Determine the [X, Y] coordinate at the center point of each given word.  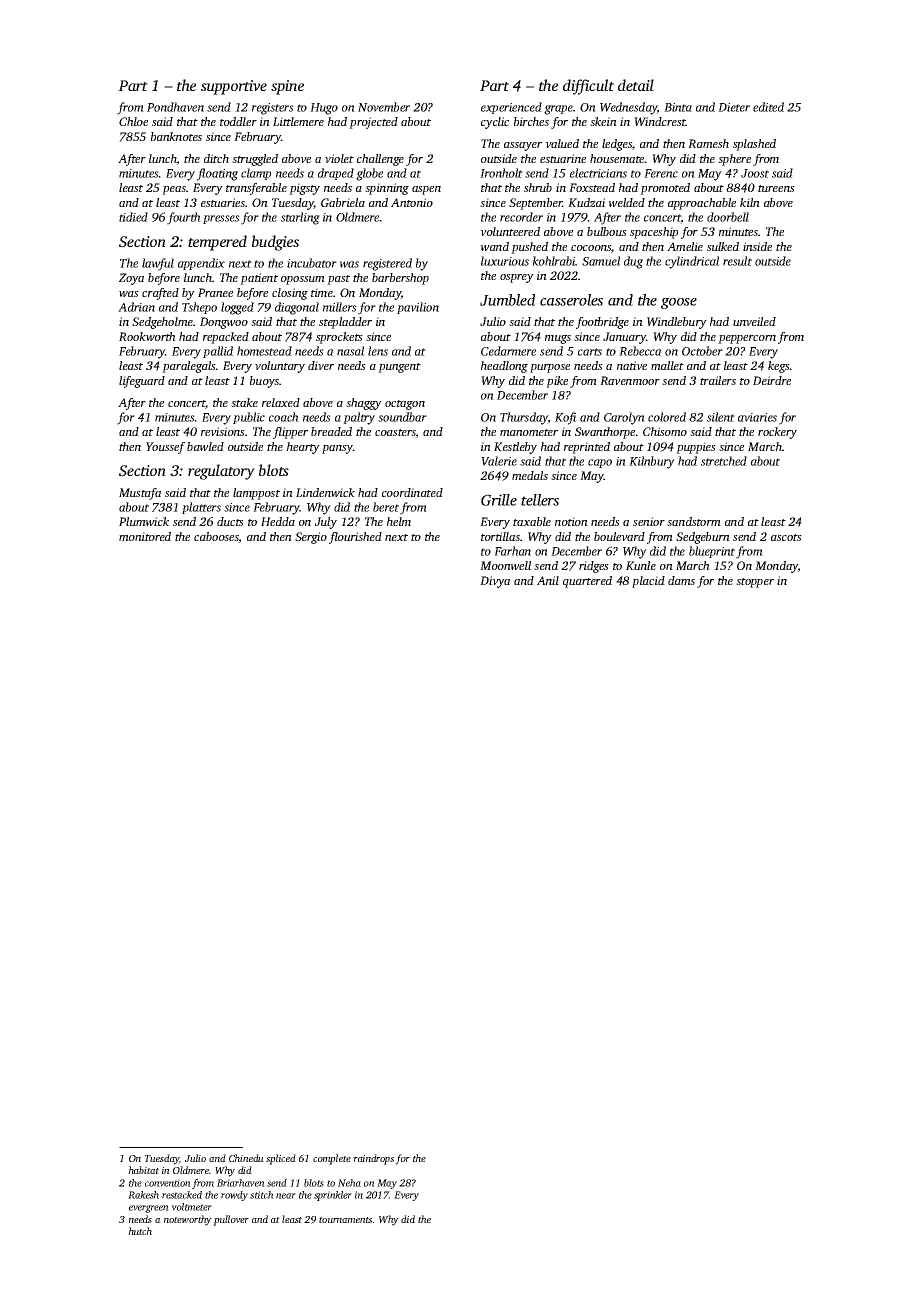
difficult [588, 87]
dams [681, 580]
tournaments [346, 1220]
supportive [234, 87]
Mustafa [140, 494]
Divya [495, 582]
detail [636, 85]
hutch [140, 1231]
